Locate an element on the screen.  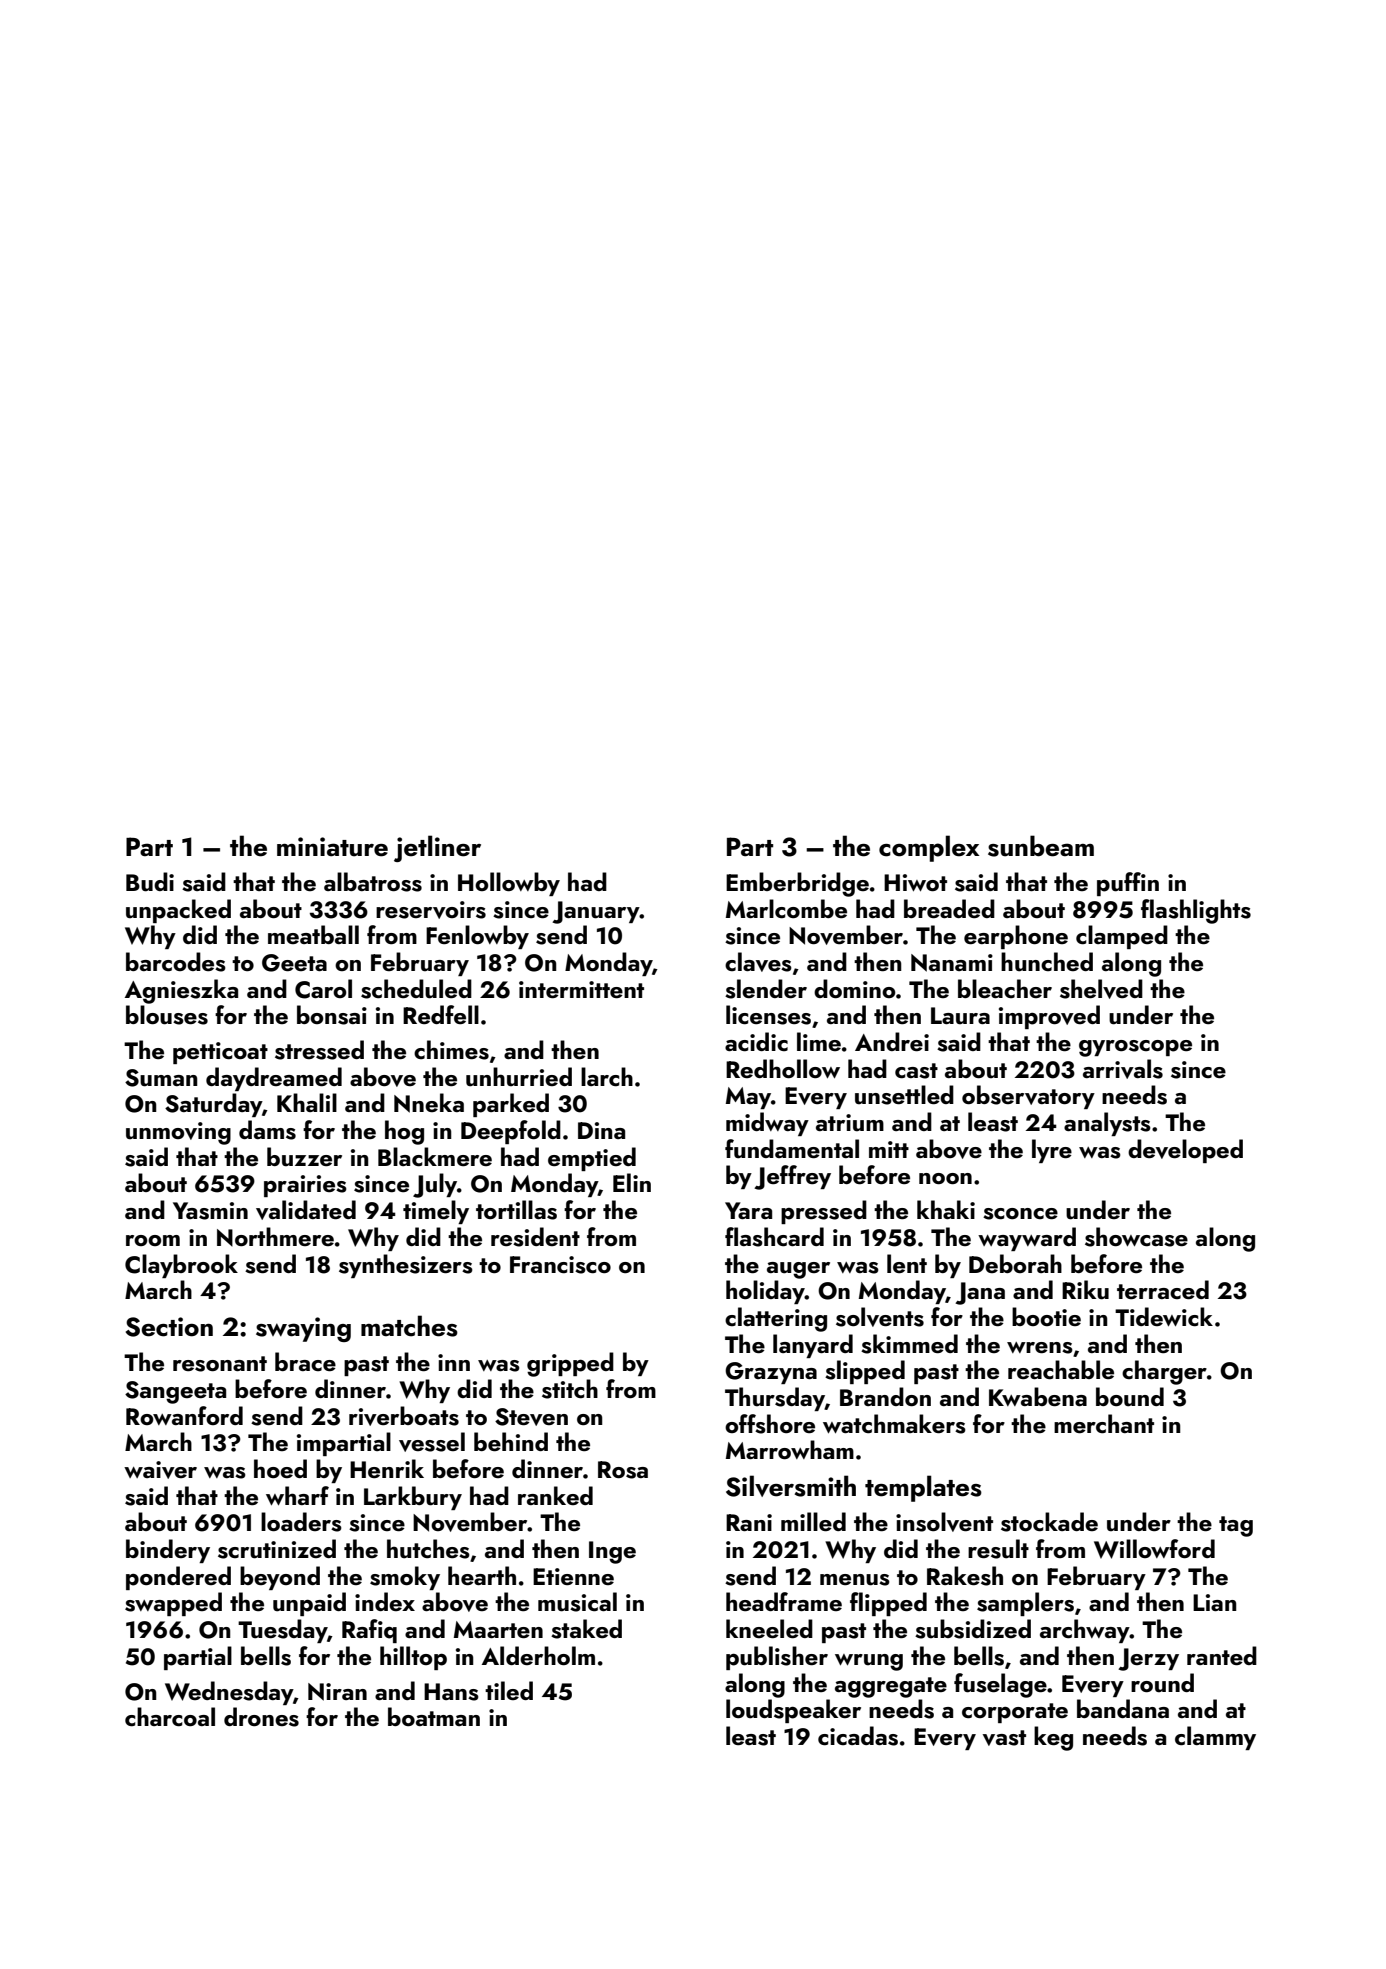
hoed is located at coordinates (280, 1468).
